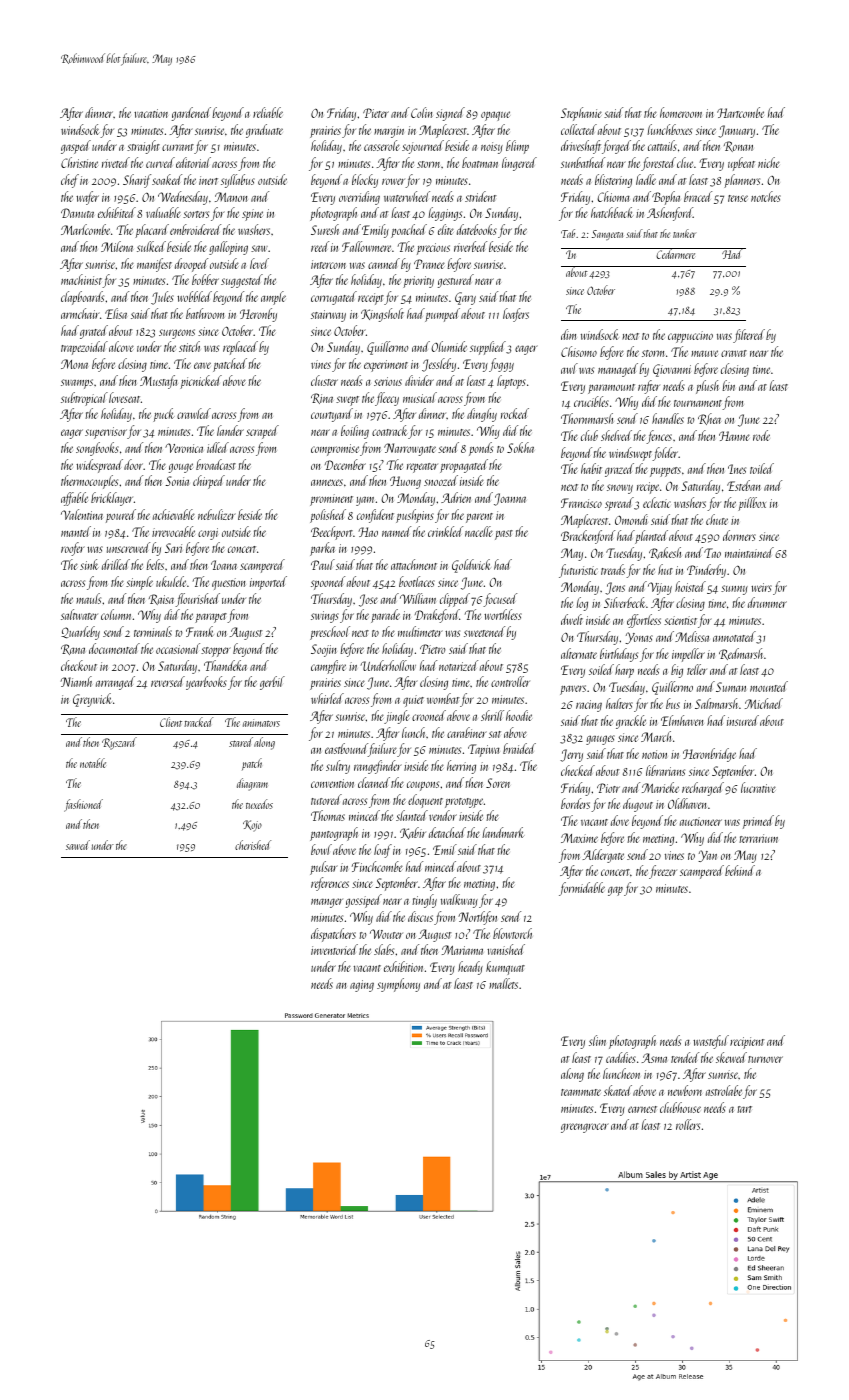 This image has height=1400, width=849. Describe the element at coordinates (581, 114) in the image. I see `Stephanie` at that location.
